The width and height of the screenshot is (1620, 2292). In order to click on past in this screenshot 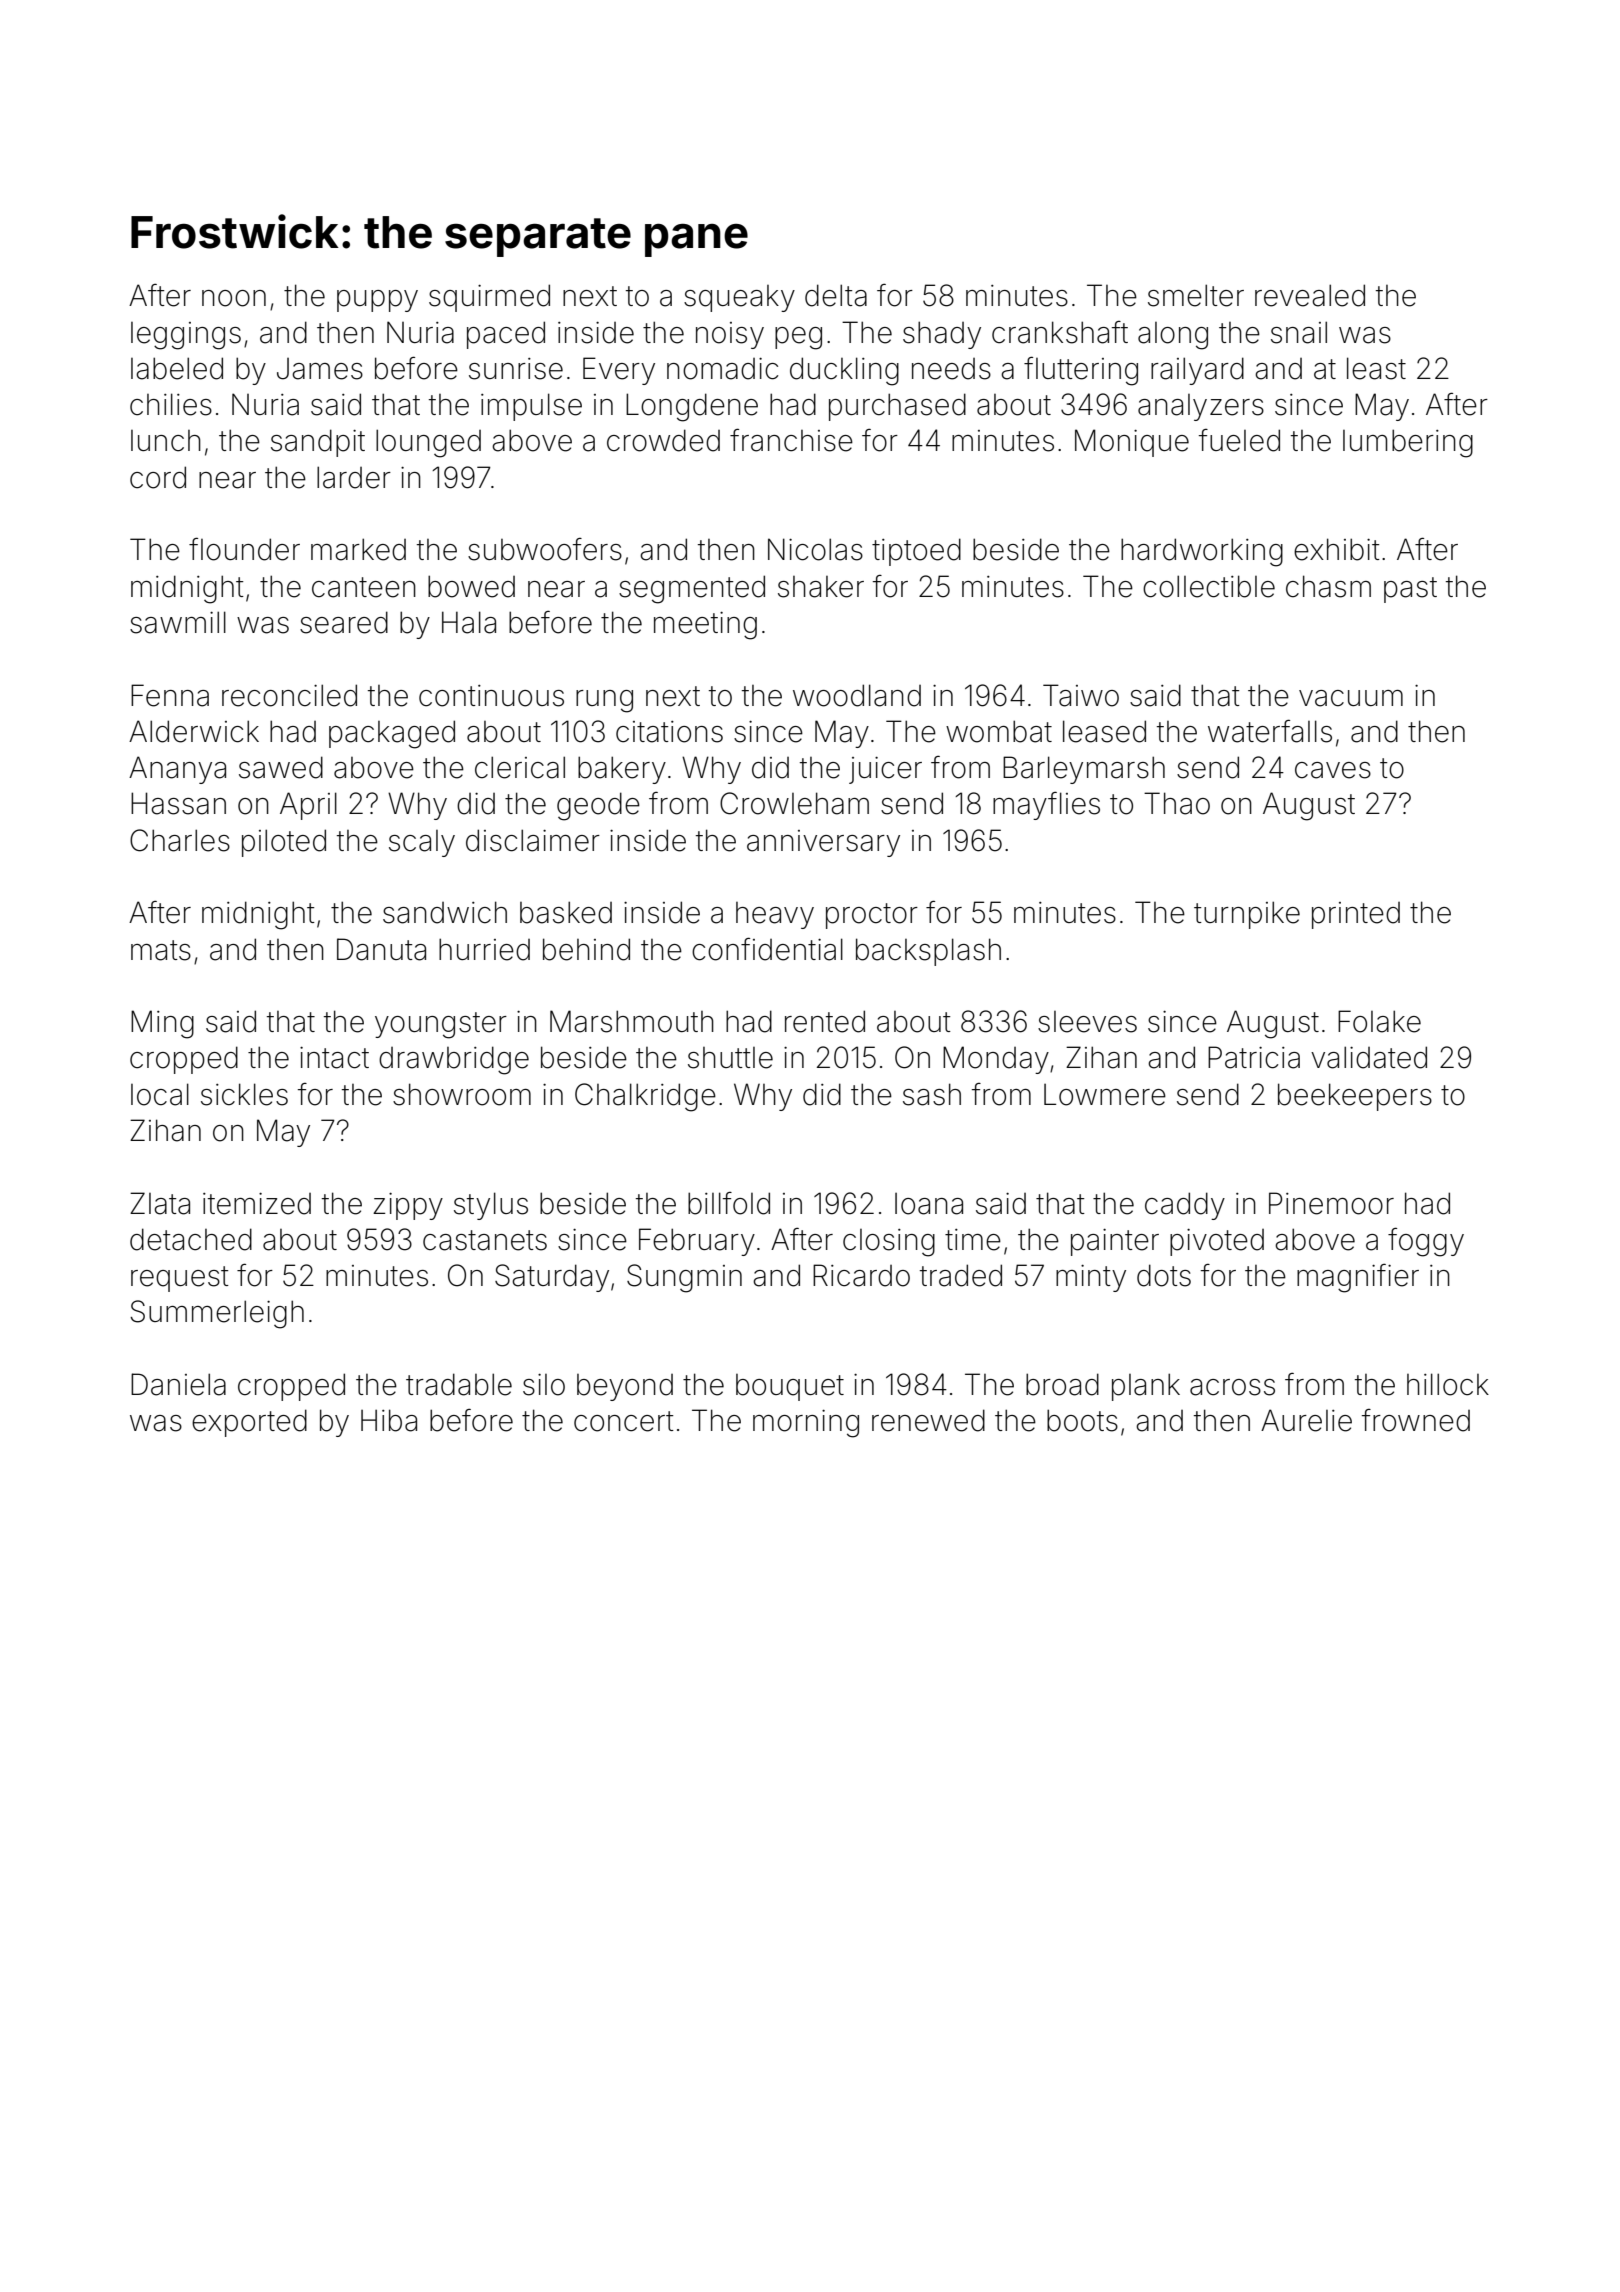, I will do `click(1410, 590)`.
